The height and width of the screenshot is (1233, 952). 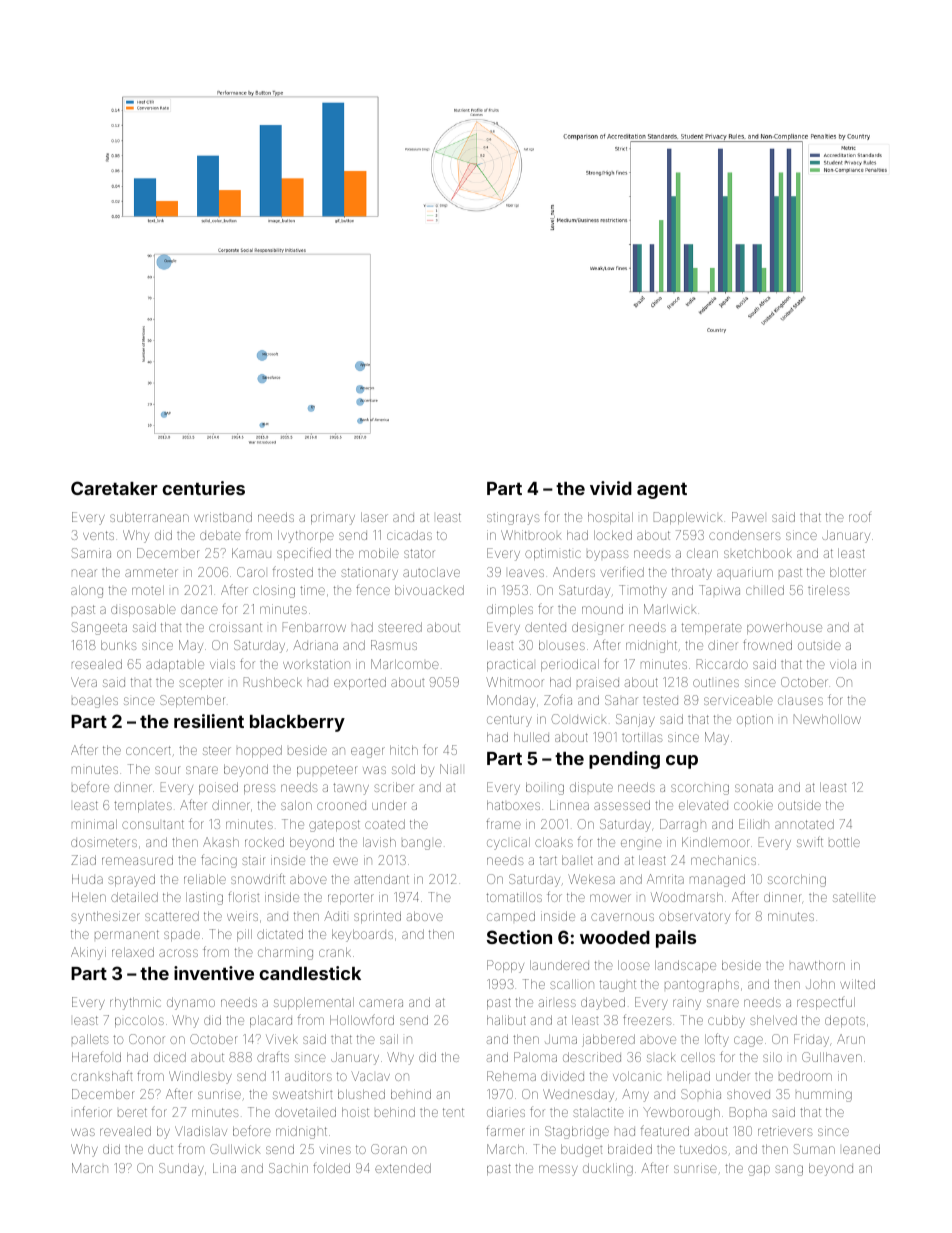 What do you see at coordinates (373, 590) in the screenshot?
I see `fence` at bounding box center [373, 590].
